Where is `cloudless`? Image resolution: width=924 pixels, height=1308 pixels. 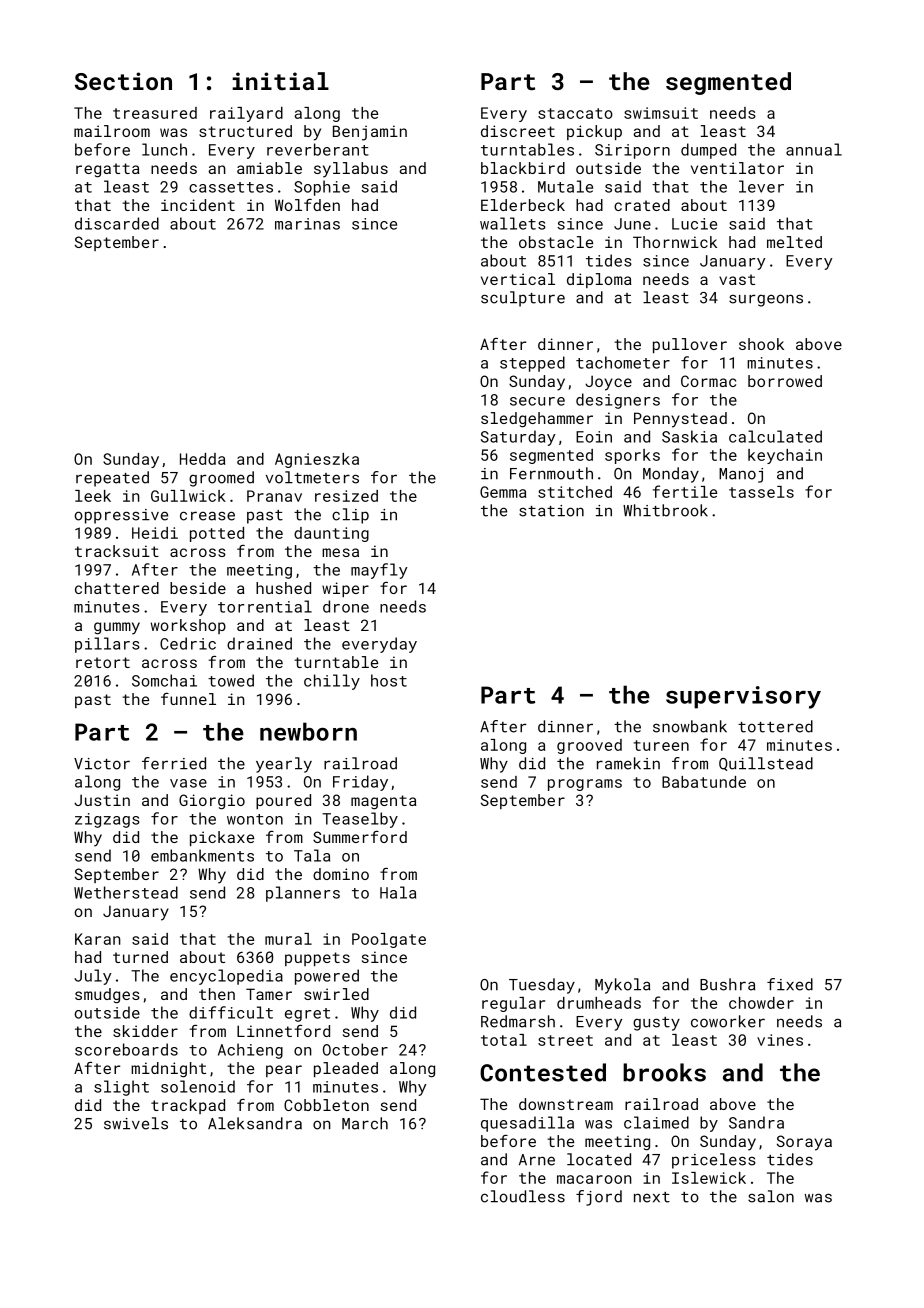 cloudless is located at coordinates (523, 1196).
